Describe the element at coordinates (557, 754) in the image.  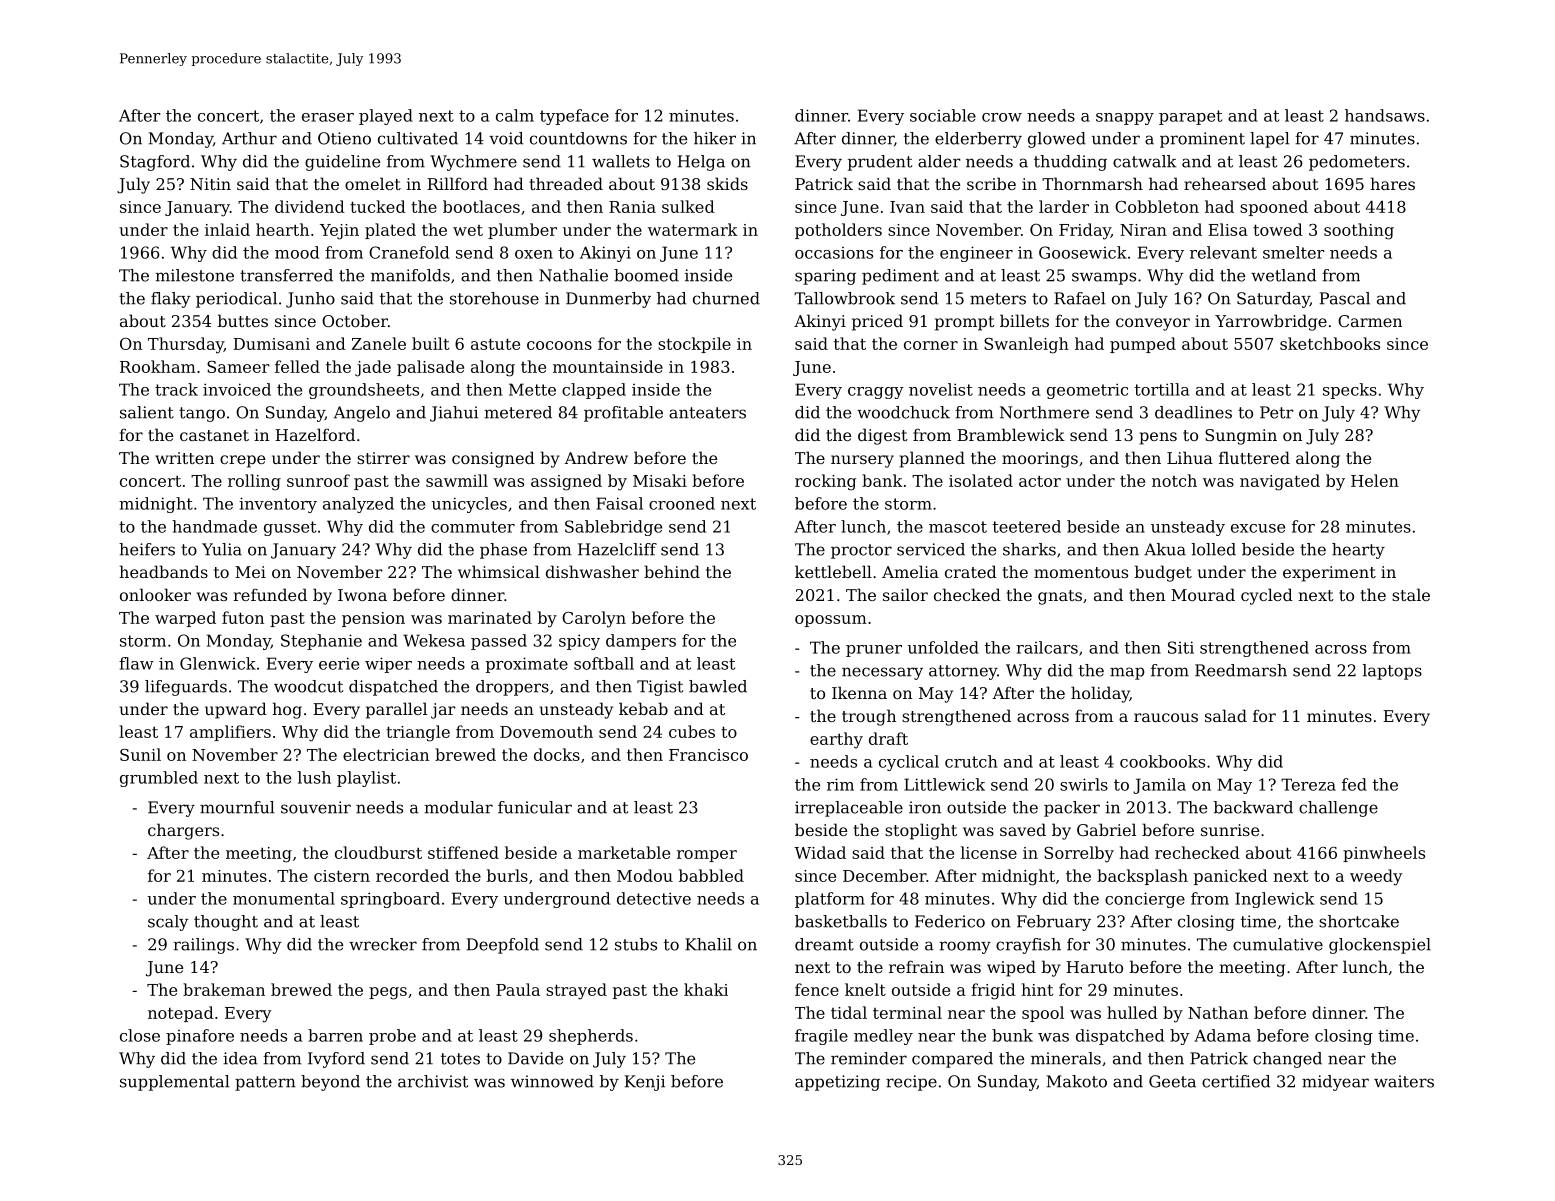
I see `docks` at that location.
